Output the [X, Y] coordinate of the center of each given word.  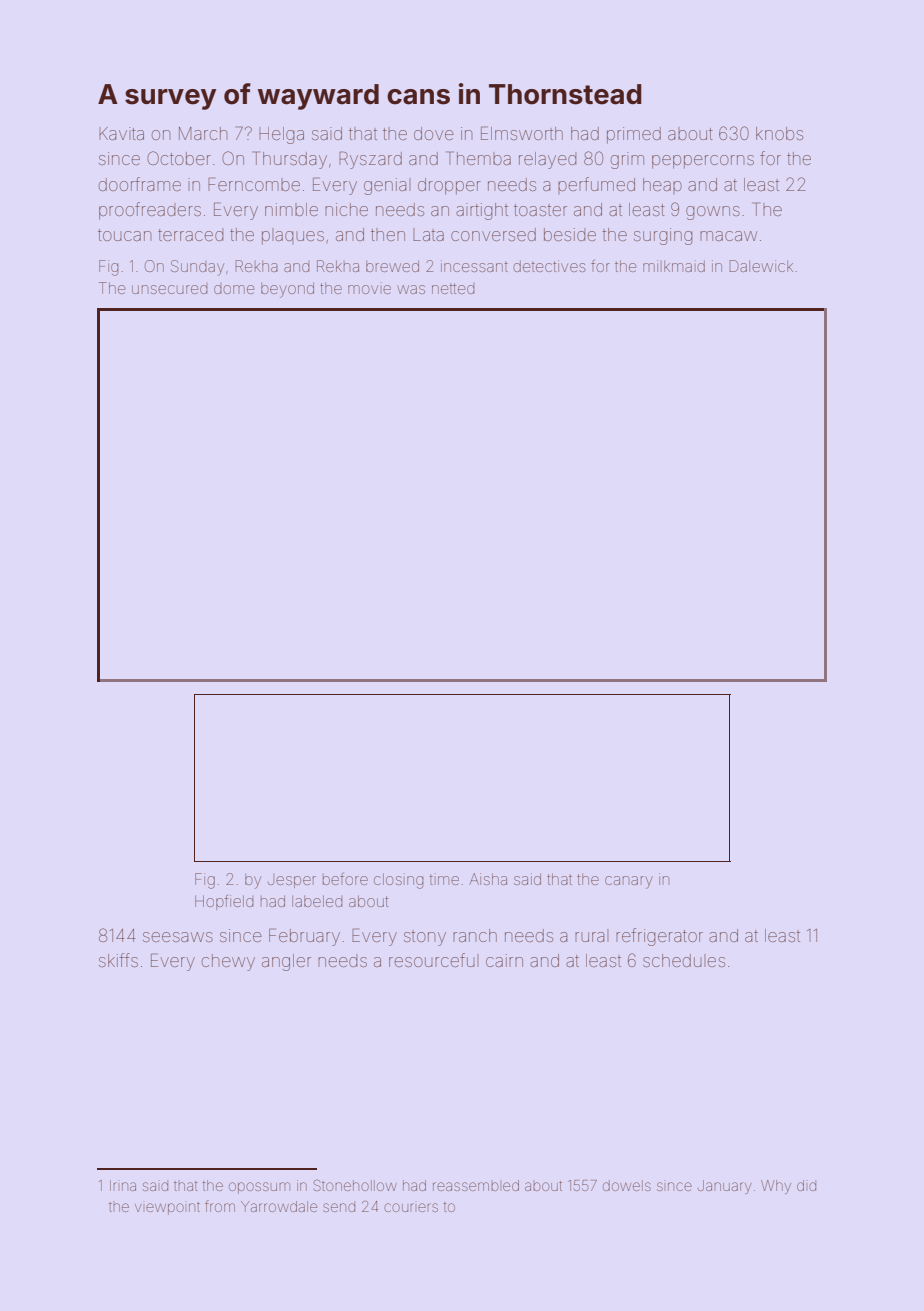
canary [629, 882]
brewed [392, 266]
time [444, 880]
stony [425, 938]
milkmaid [674, 266]
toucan [124, 235]
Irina [123, 1185]
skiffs [118, 960]
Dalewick [761, 266]
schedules [684, 960]
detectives [549, 266]
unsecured [170, 289]
